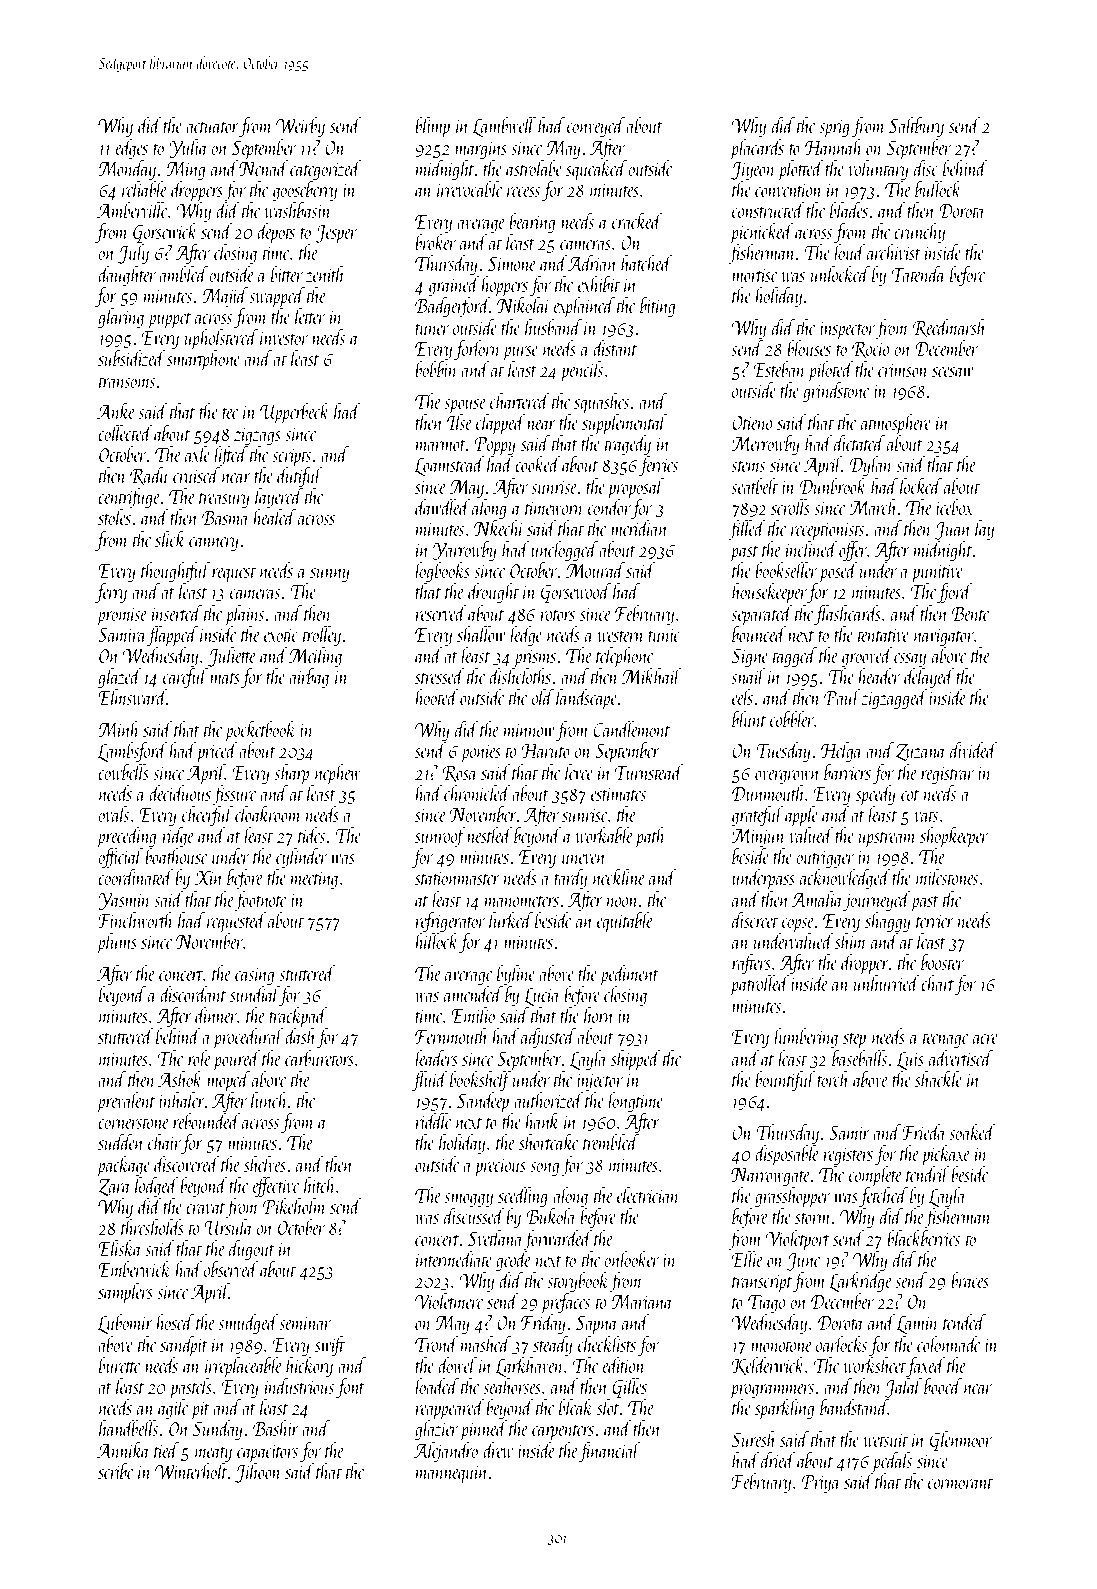 Image resolution: width=1097 pixels, height=1589 pixels. I want to click on landscape, so click(587, 699).
